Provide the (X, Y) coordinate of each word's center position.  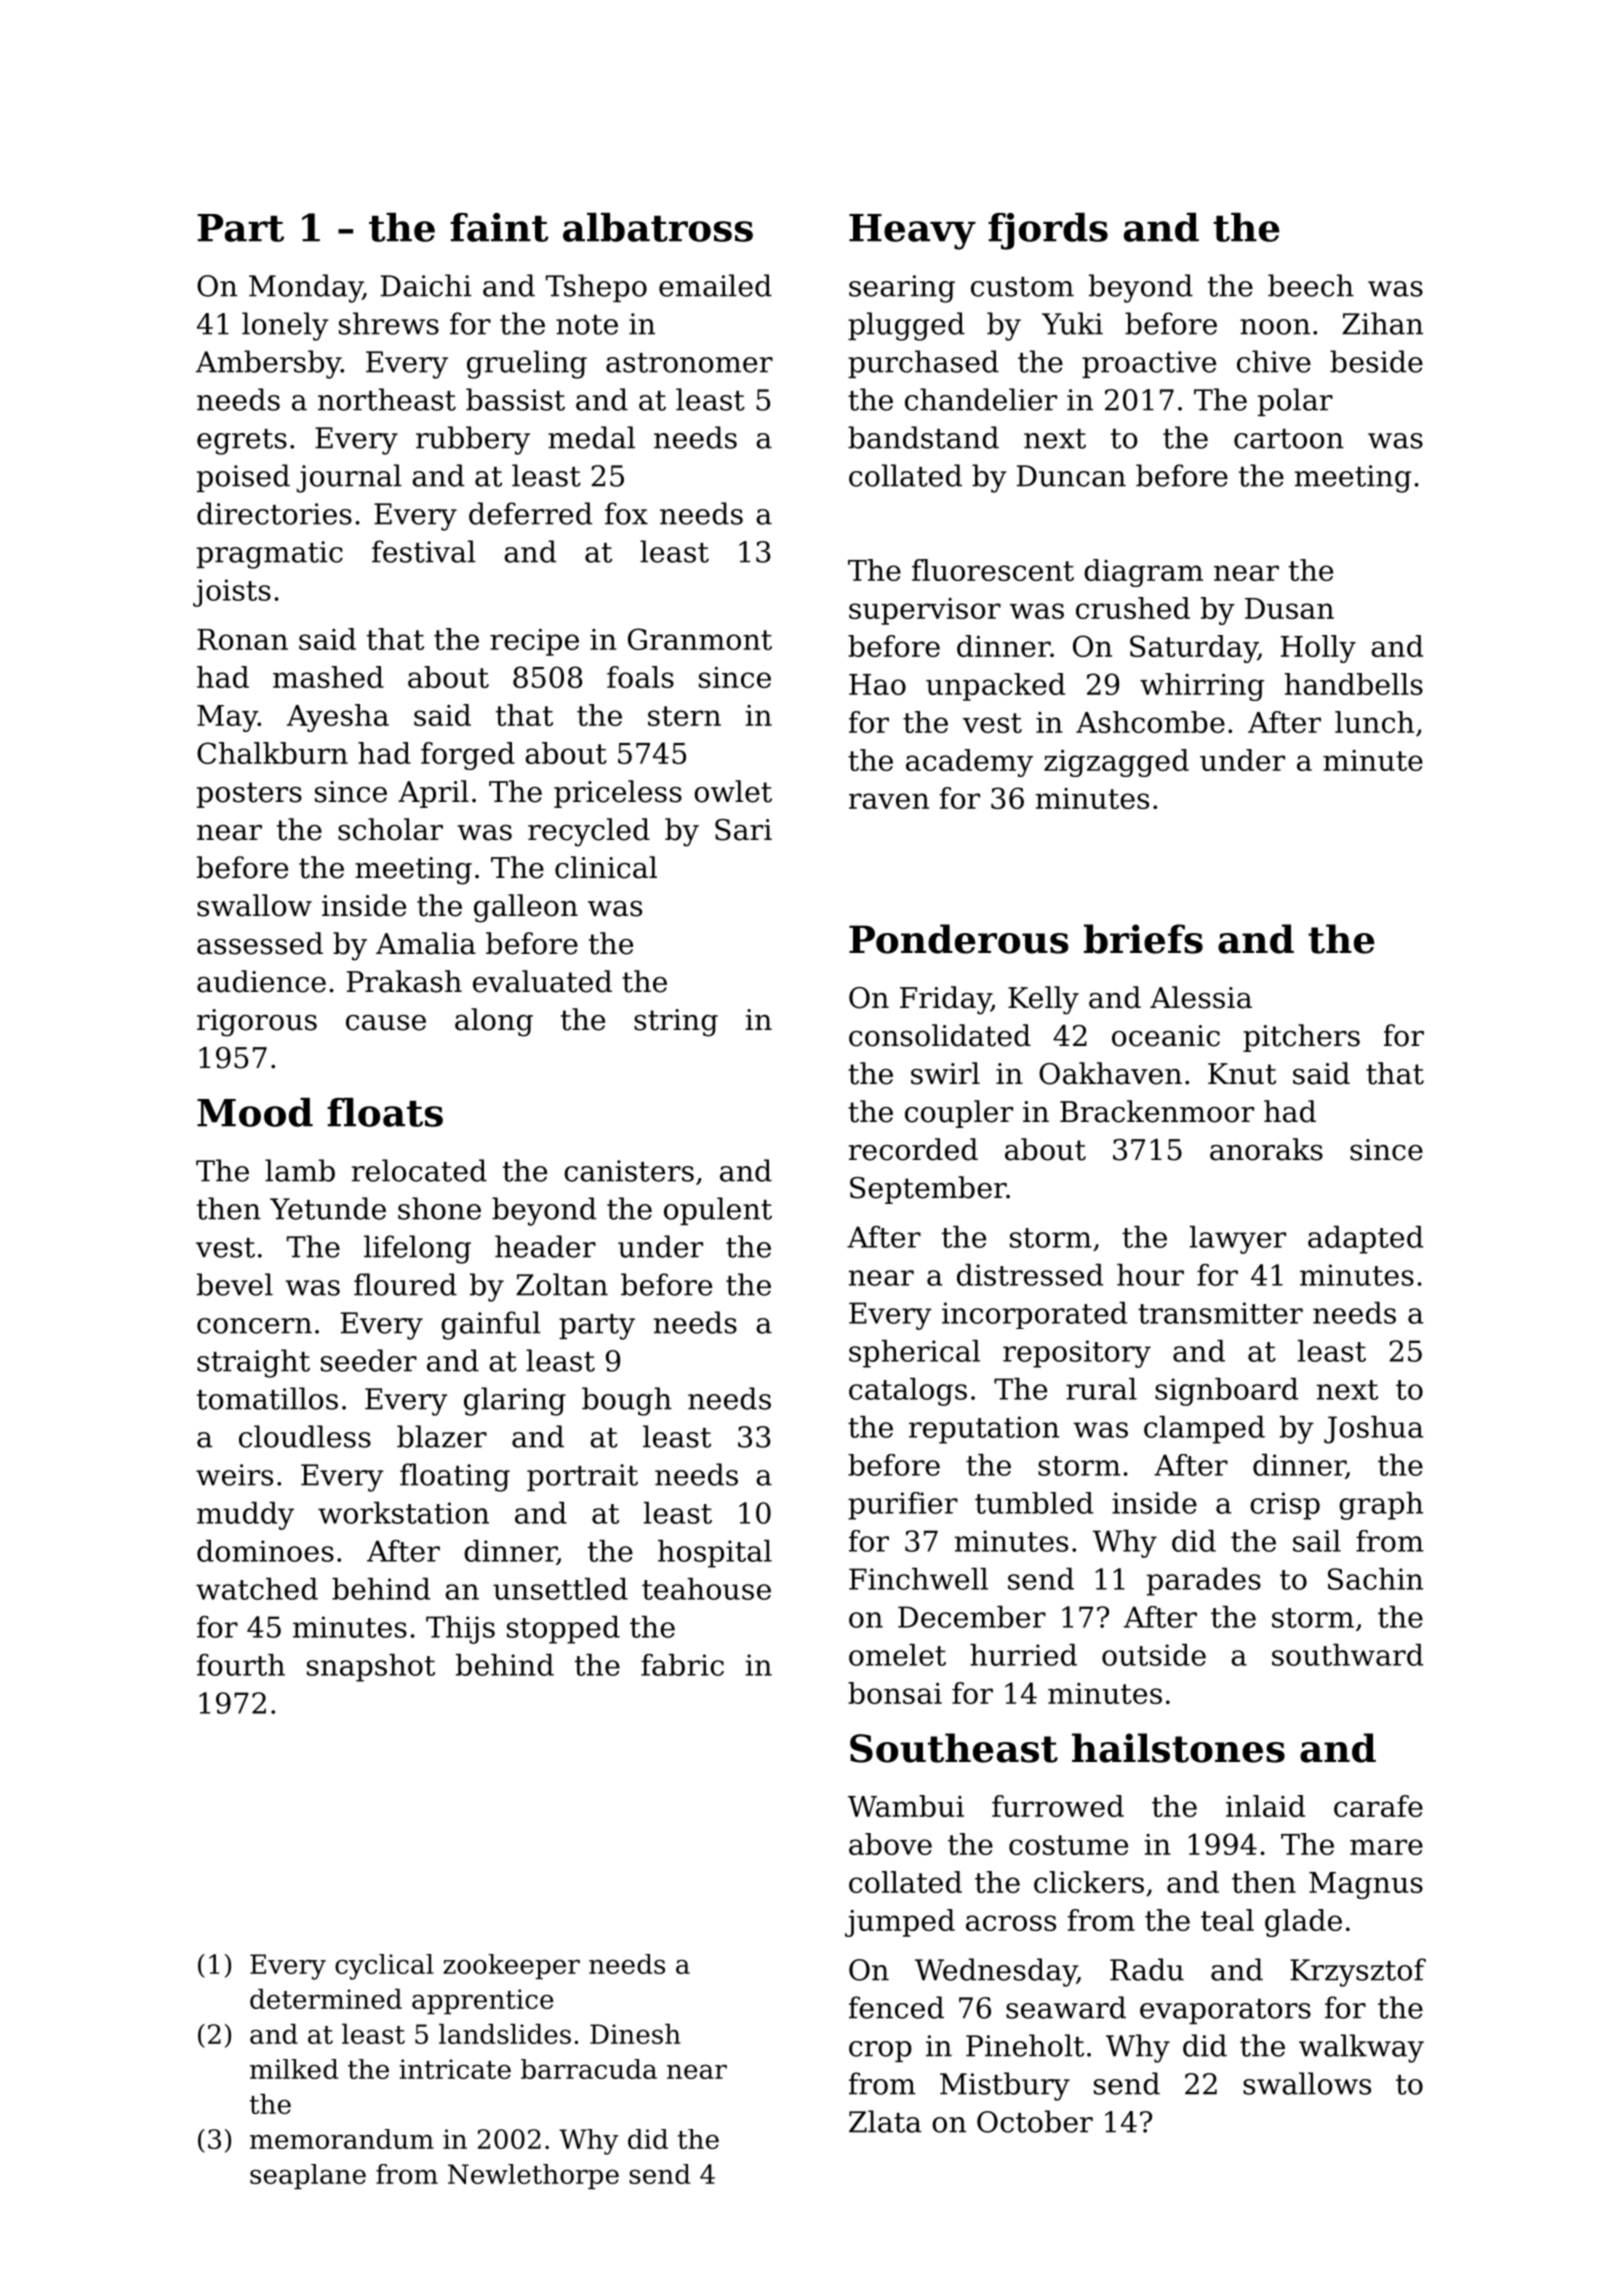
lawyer (1238, 1240)
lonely (285, 326)
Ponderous (959, 939)
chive (1274, 361)
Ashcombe (1150, 722)
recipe (534, 642)
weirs (234, 1475)
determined (326, 1999)
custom (1022, 287)
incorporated (1034, 1315)
